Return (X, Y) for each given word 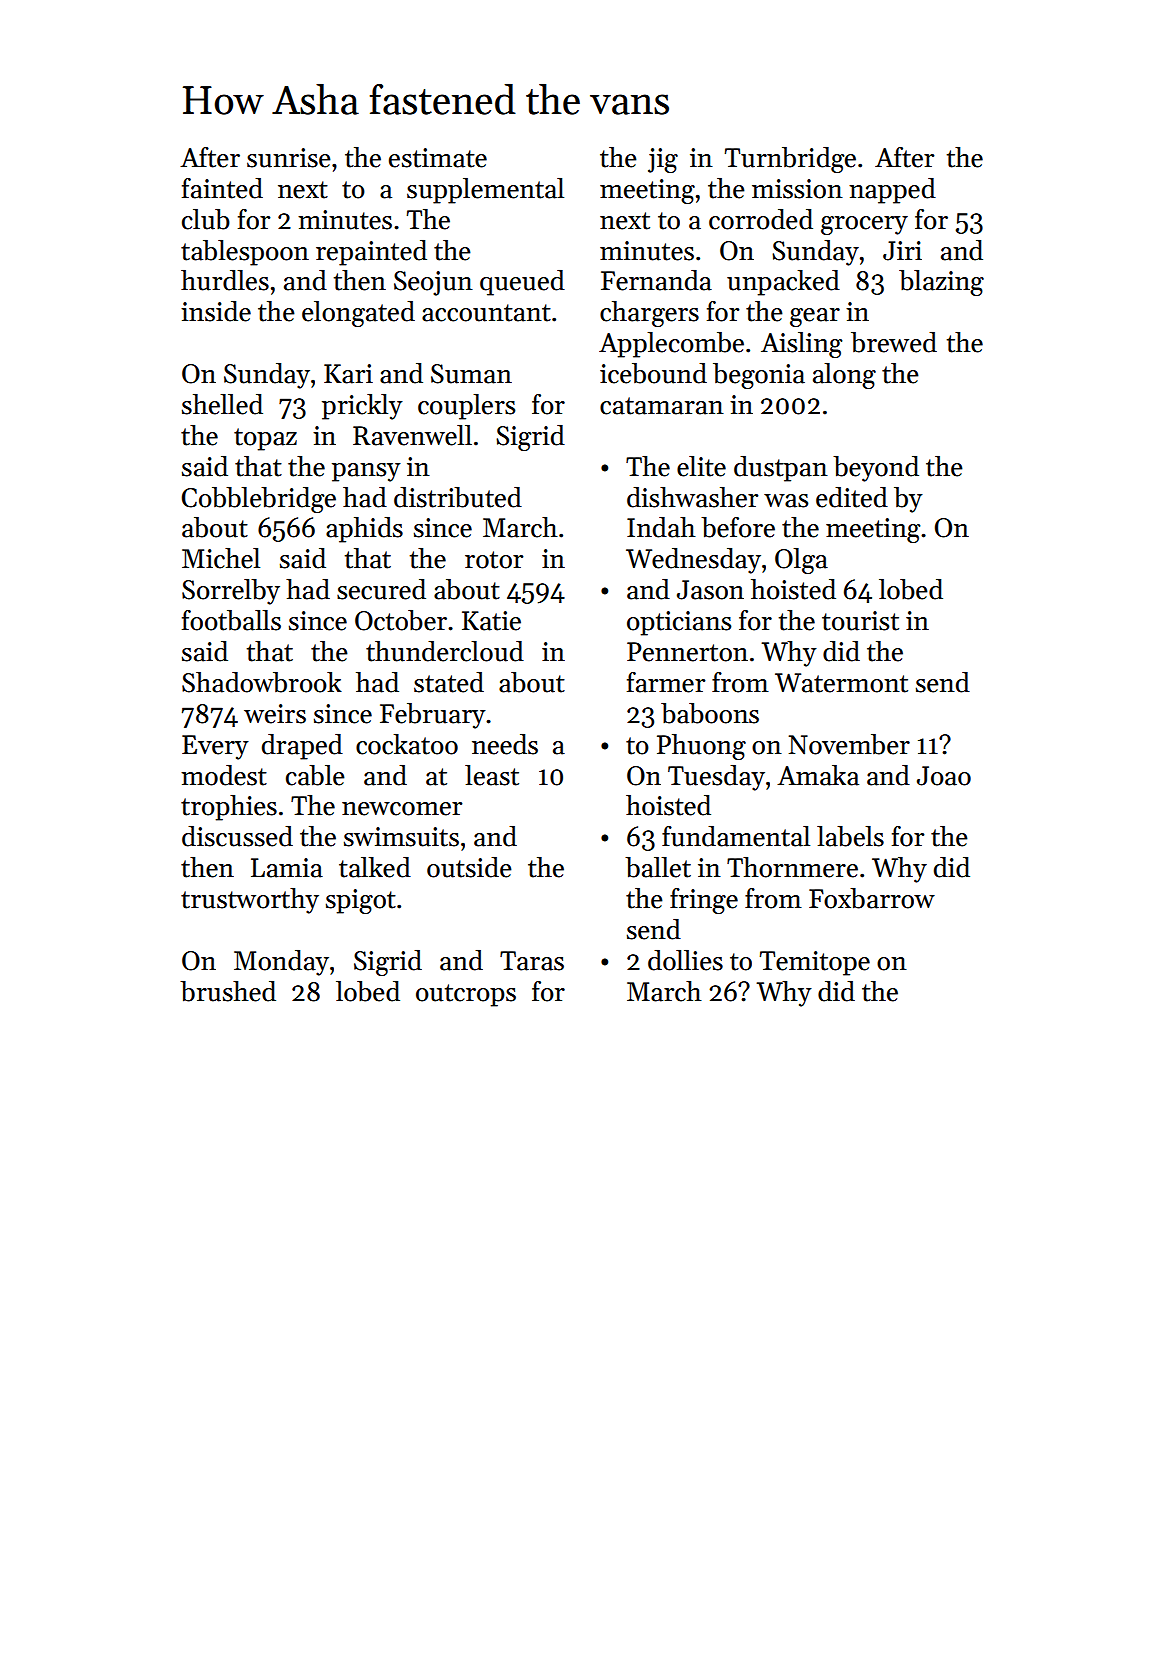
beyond (876, 469)
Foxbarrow (872, 898)
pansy (366, 472)
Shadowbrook (262, 682)
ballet (658, 867)
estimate (438, 158)
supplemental (485, 191)
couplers (466, 407)
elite (701, 466)
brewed (894, 342)
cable (315, 775)
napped (892, 191)
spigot (361, 901)
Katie (491, 621)
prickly (362, 407)
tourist (860, 621)
